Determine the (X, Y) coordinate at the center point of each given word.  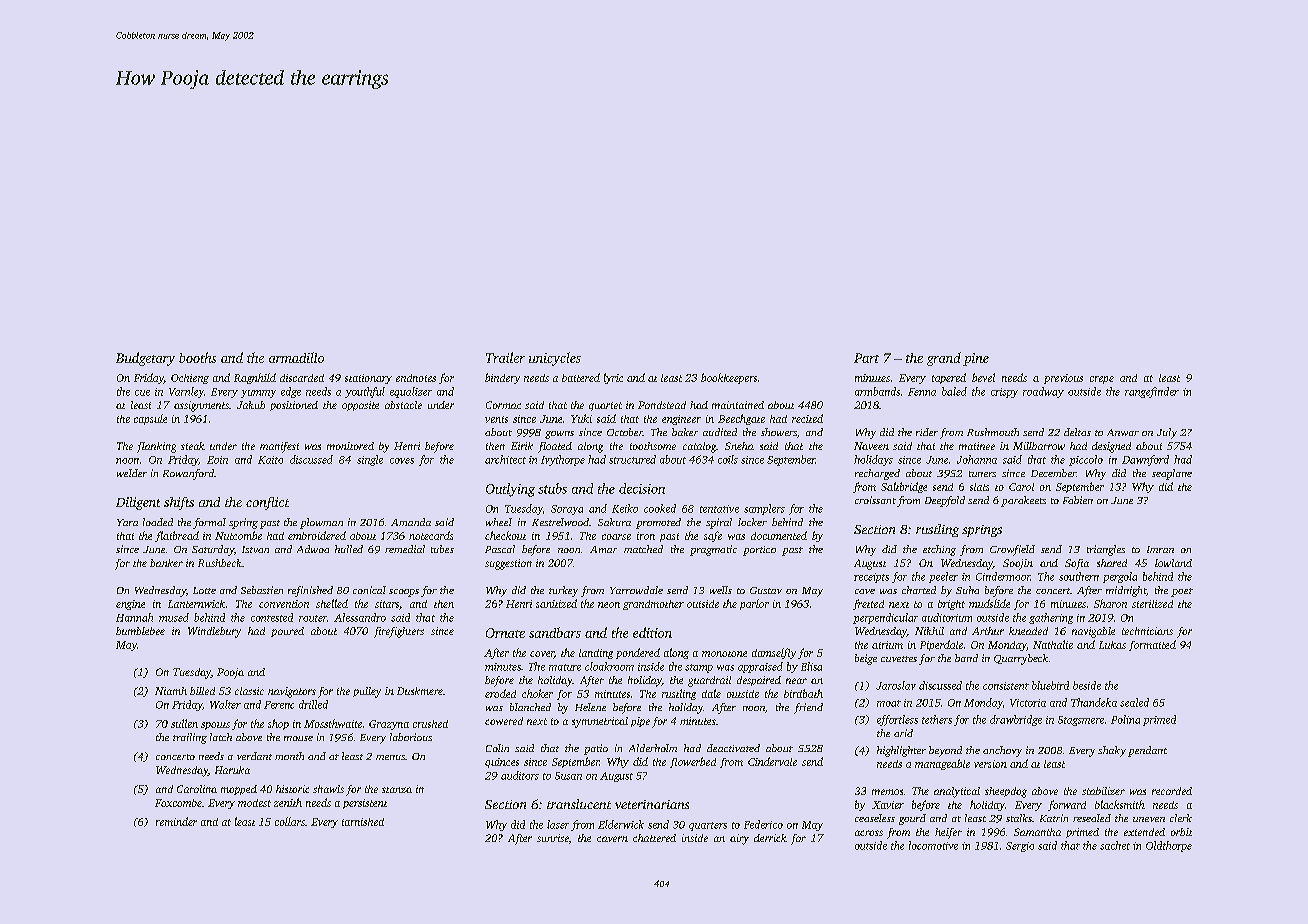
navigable (1093, 632)
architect (505, 459)
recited (807, 418)
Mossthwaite (333, 723)
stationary (368, 379)
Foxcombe (178, 803)
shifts (179, 503)
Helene (590, 707)
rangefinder (1152, 392)
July (1167, 433)
